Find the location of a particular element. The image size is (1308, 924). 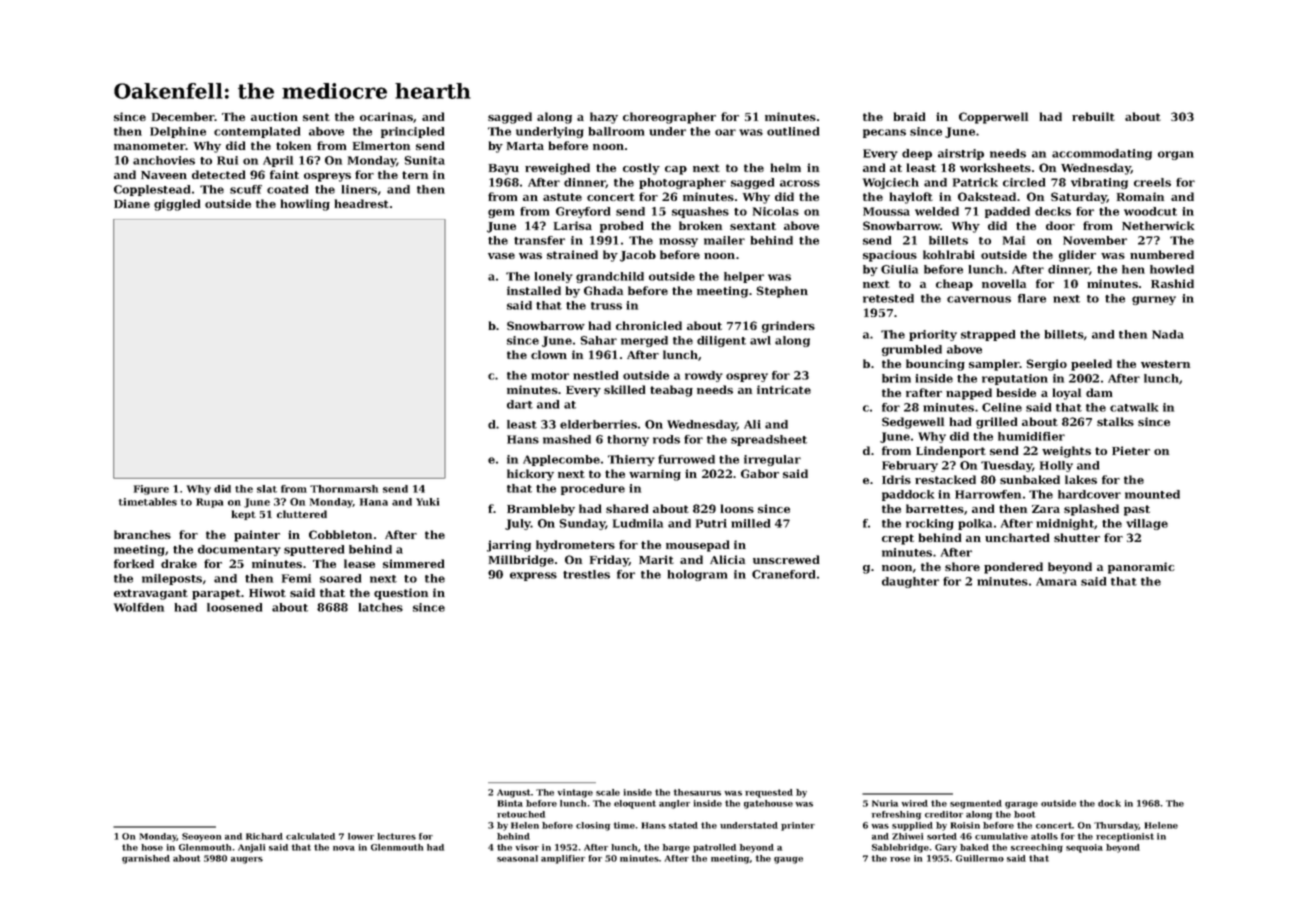

Romain is located at coordinates (1140, 196).
